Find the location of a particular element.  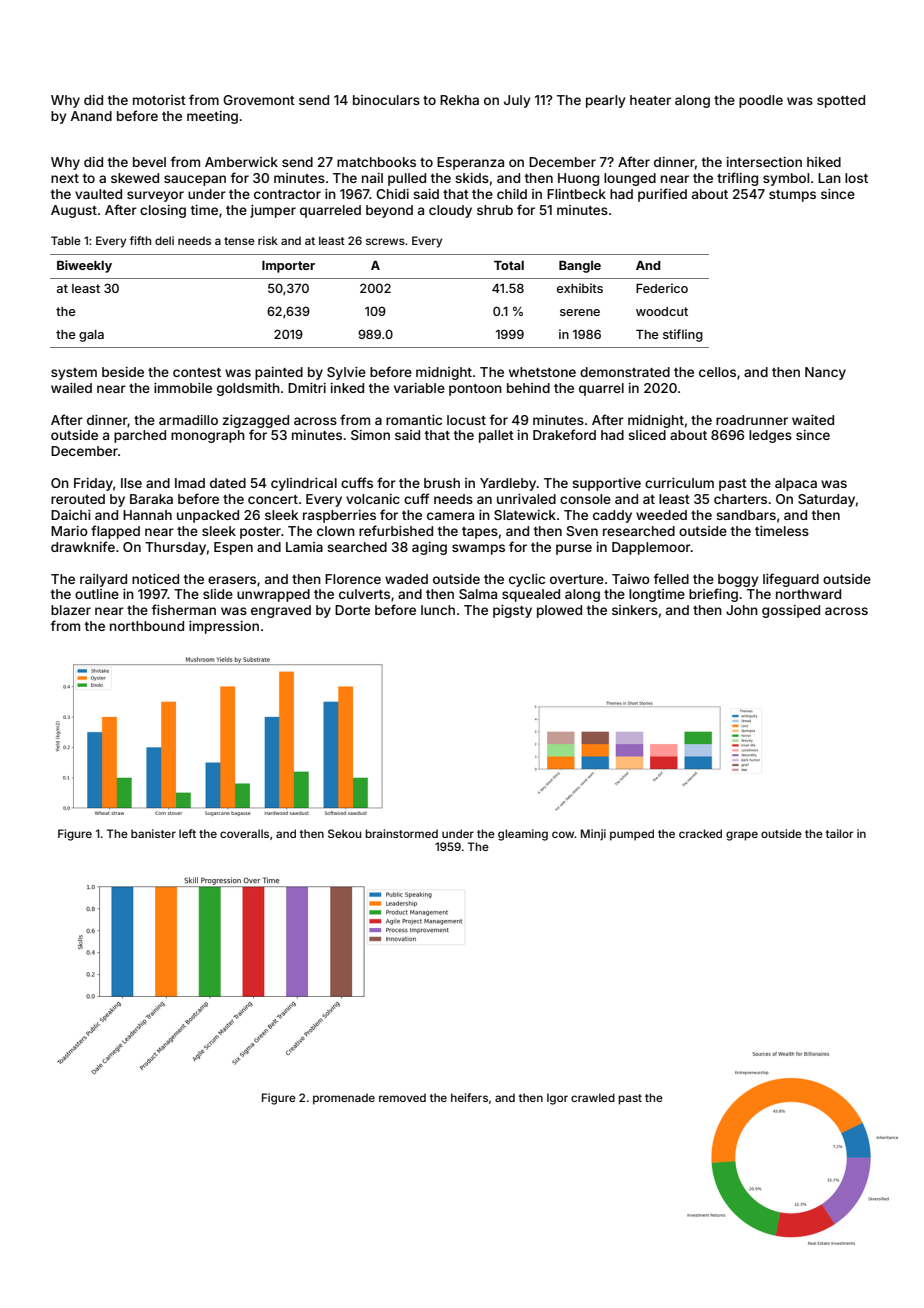

northward is located at coordinates (808, 594).
